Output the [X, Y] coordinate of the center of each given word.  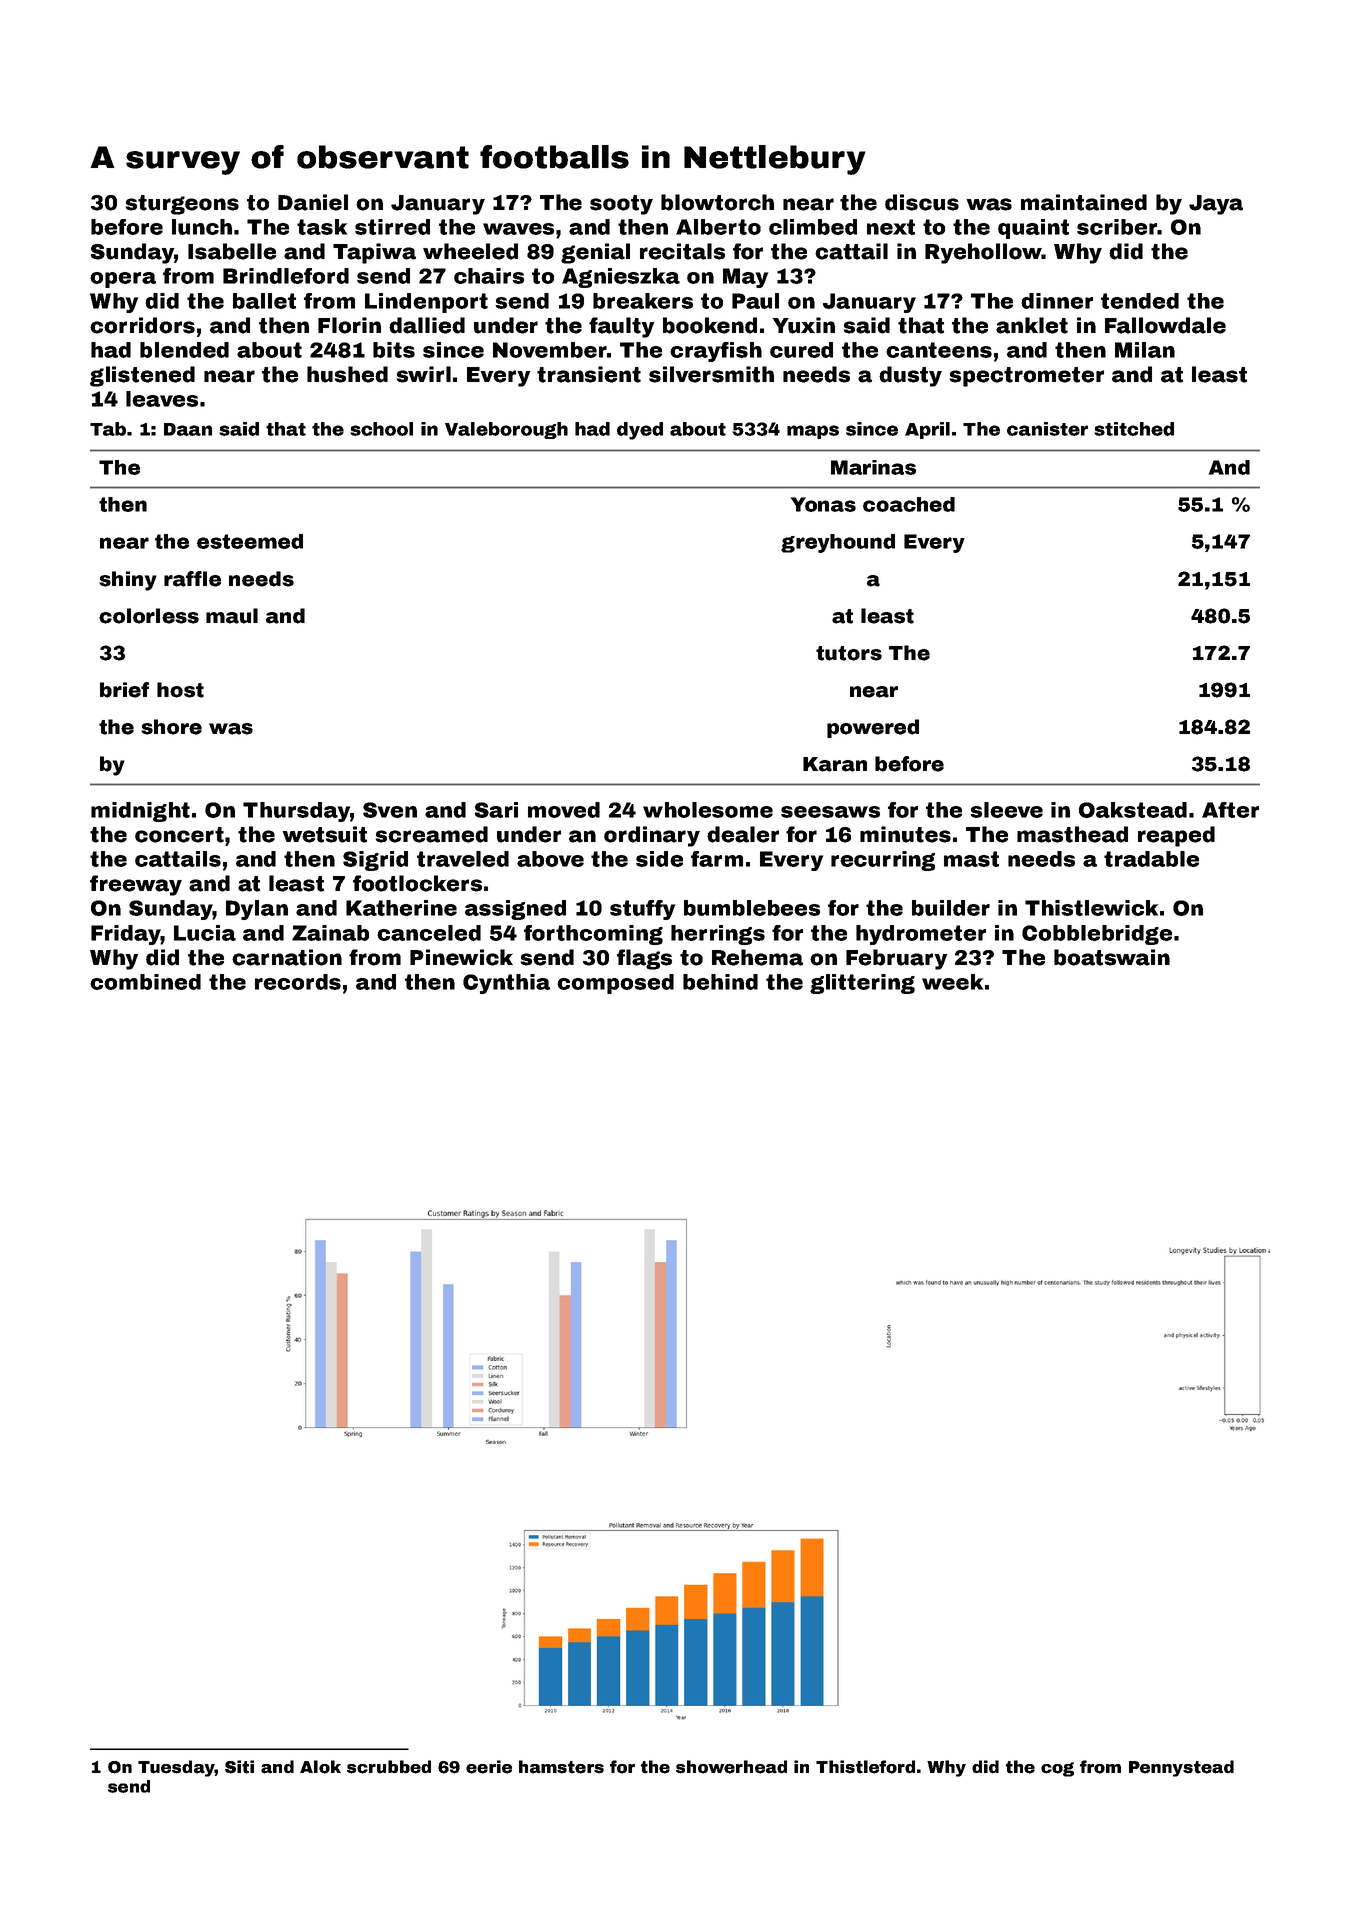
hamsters [561, 1767]
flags [644, 959]
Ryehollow [983, 253]
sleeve [1006, 810]
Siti [239, 1767]
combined [145, 982]
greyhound [838, 543]
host [180, 690]
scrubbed [389, 1767]
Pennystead [1181, 1768]
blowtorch [717, 202]
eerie [489, 1767]
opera [123, 280]
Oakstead [1133, 810]
